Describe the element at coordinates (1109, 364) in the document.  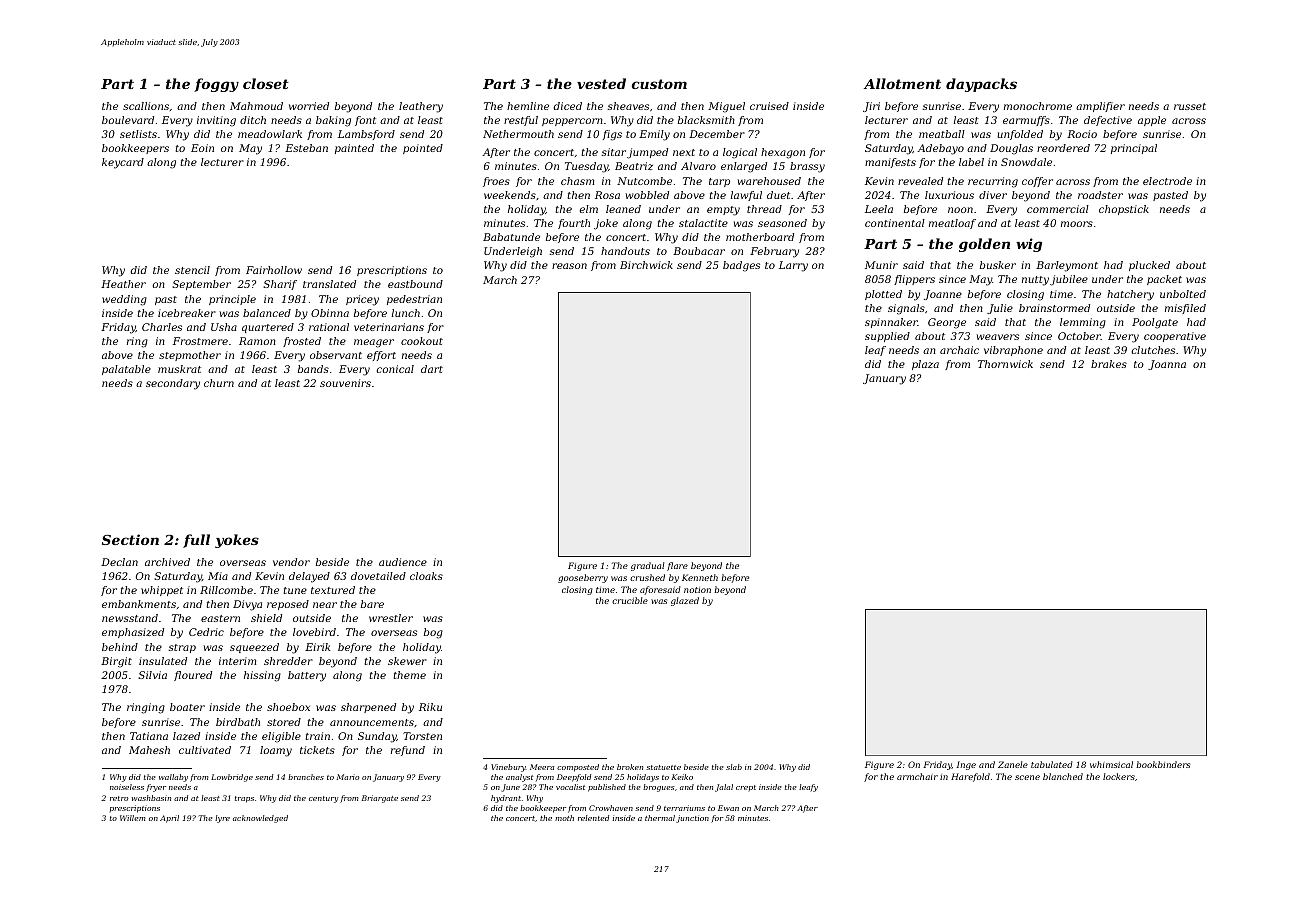
I see `brakes` at that location.
